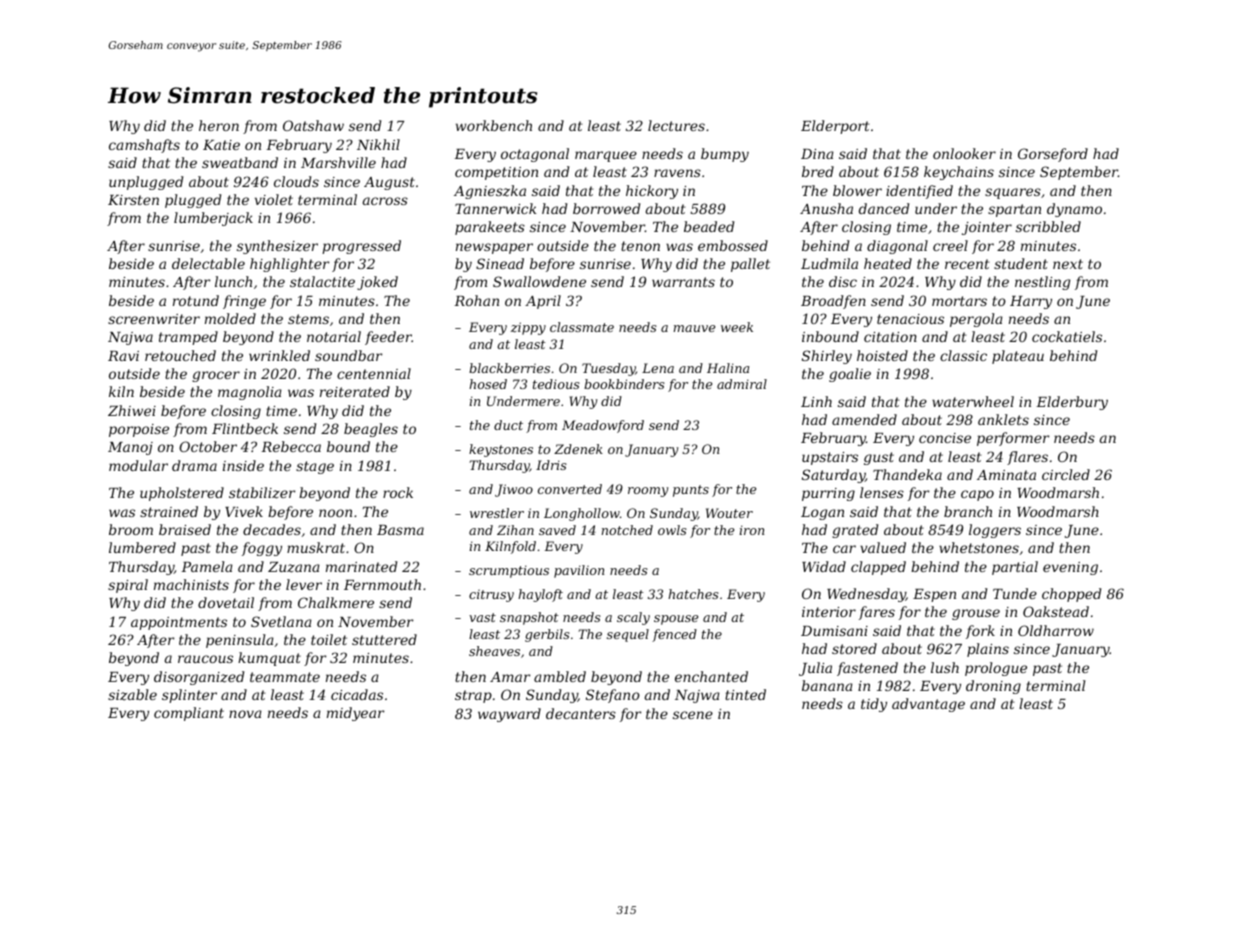  I want to click on highlighter, so click(289, 265).
